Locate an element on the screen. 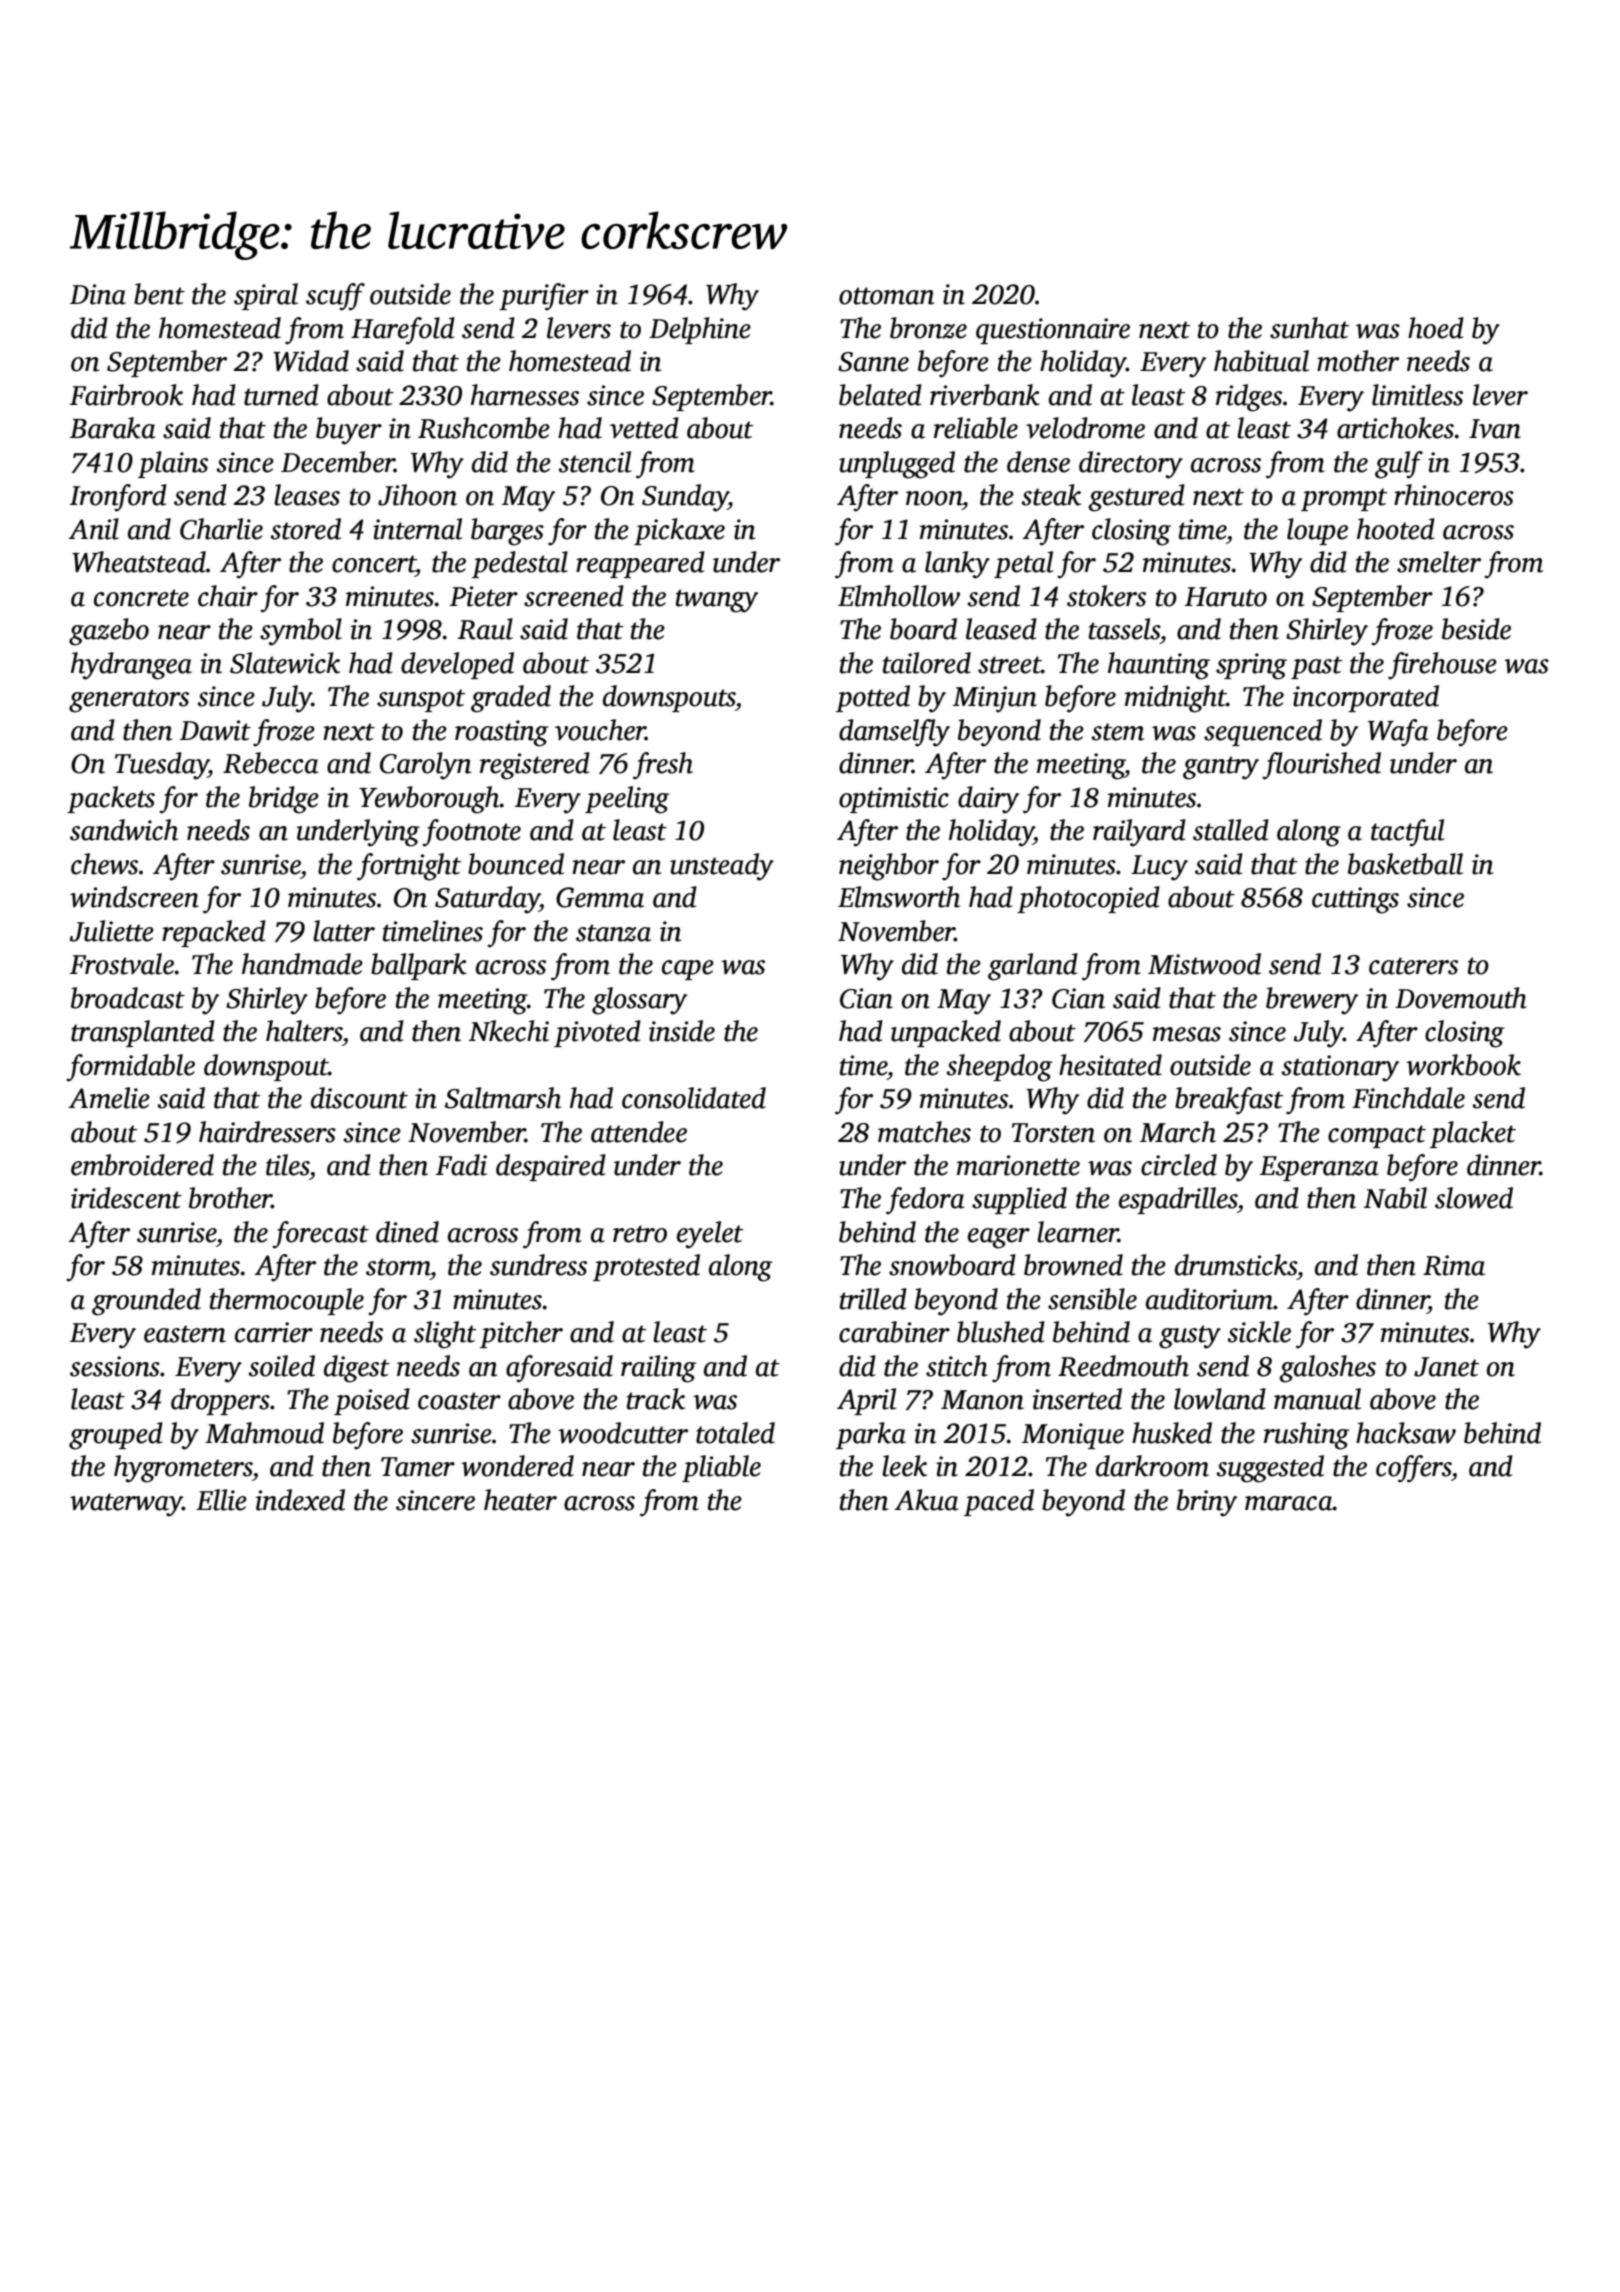 This screenshot has width=1620, height=2292. parka is located at coordinates (871, 1435).
